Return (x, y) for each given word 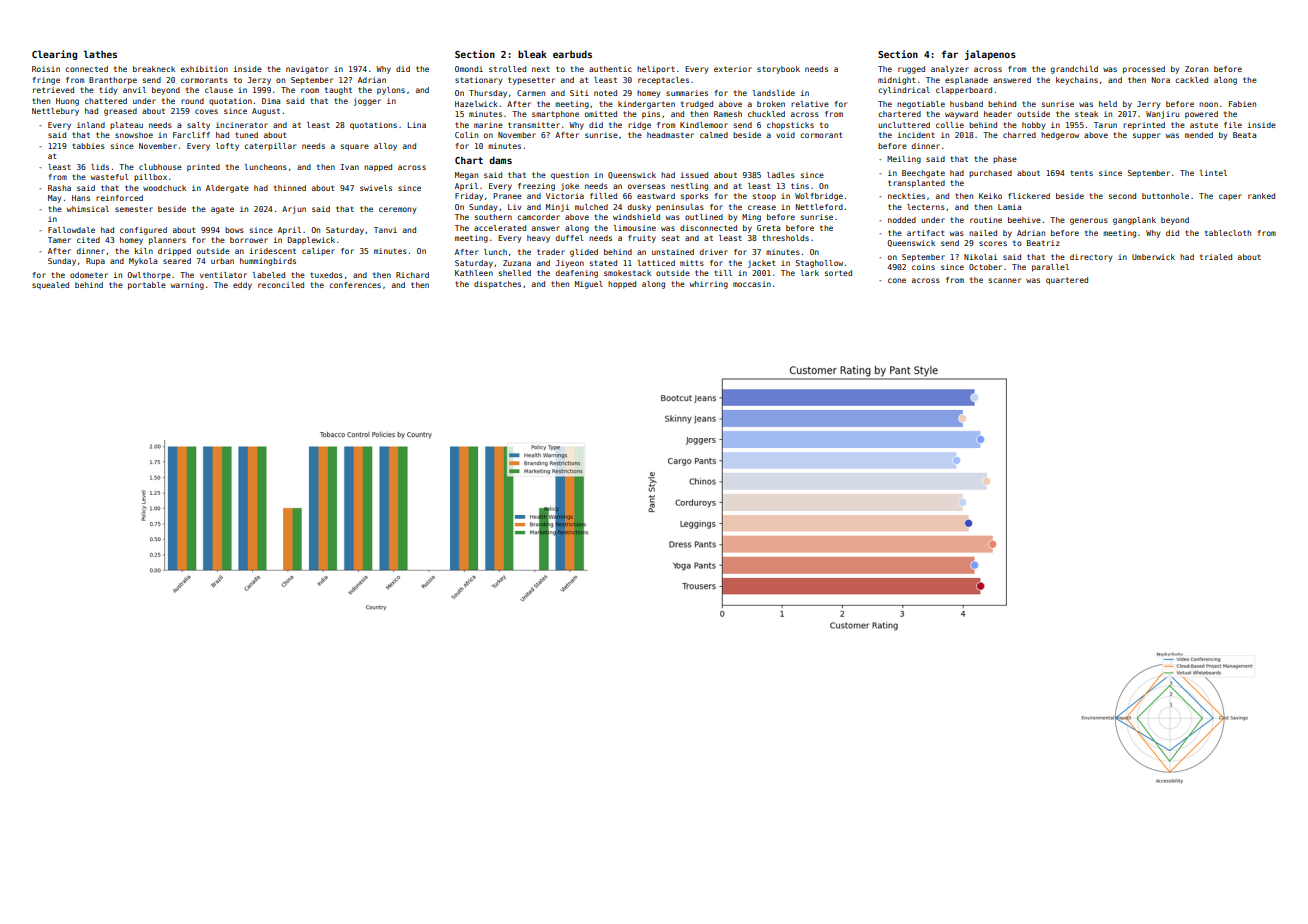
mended (1199, 135)
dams (500, 160)
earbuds (572, 54)
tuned (246, 135)
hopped (622, 285)
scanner (1005, 280)
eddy (242, 286)
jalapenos (990, 55)
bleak (532, 54)
